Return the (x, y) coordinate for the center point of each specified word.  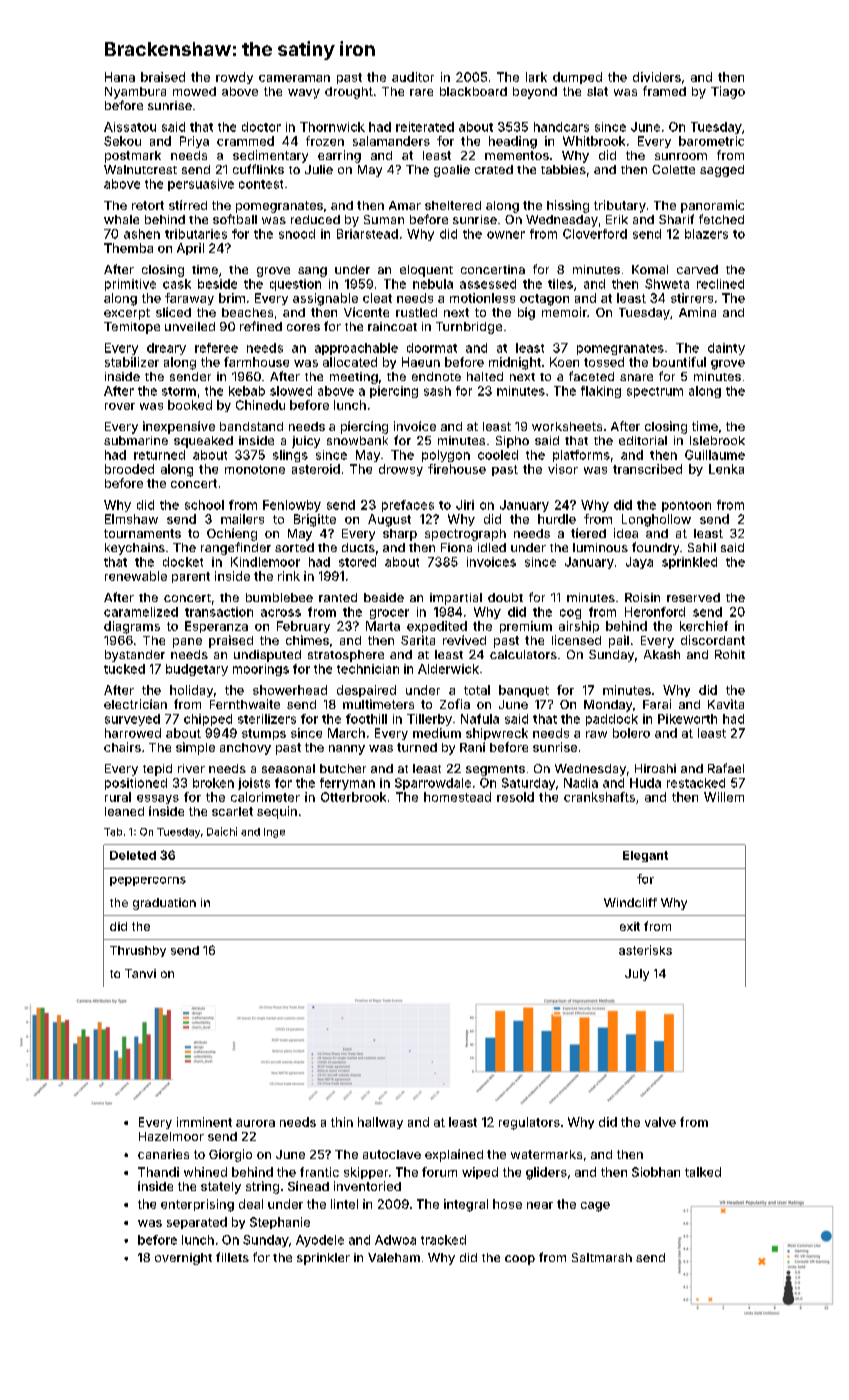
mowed (194, 91)
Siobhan (656, 1172)
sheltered (453, 205)
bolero (631, 733)
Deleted (133, 855)
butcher (343, 768)
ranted (338, 597)
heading (513, 142)
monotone (255, 469)
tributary (620, 206)
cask (177, 284)
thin (342, 1122)
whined (205, 1172)
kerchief (704, 626)
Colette (673, 169)
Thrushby (138, 951)
